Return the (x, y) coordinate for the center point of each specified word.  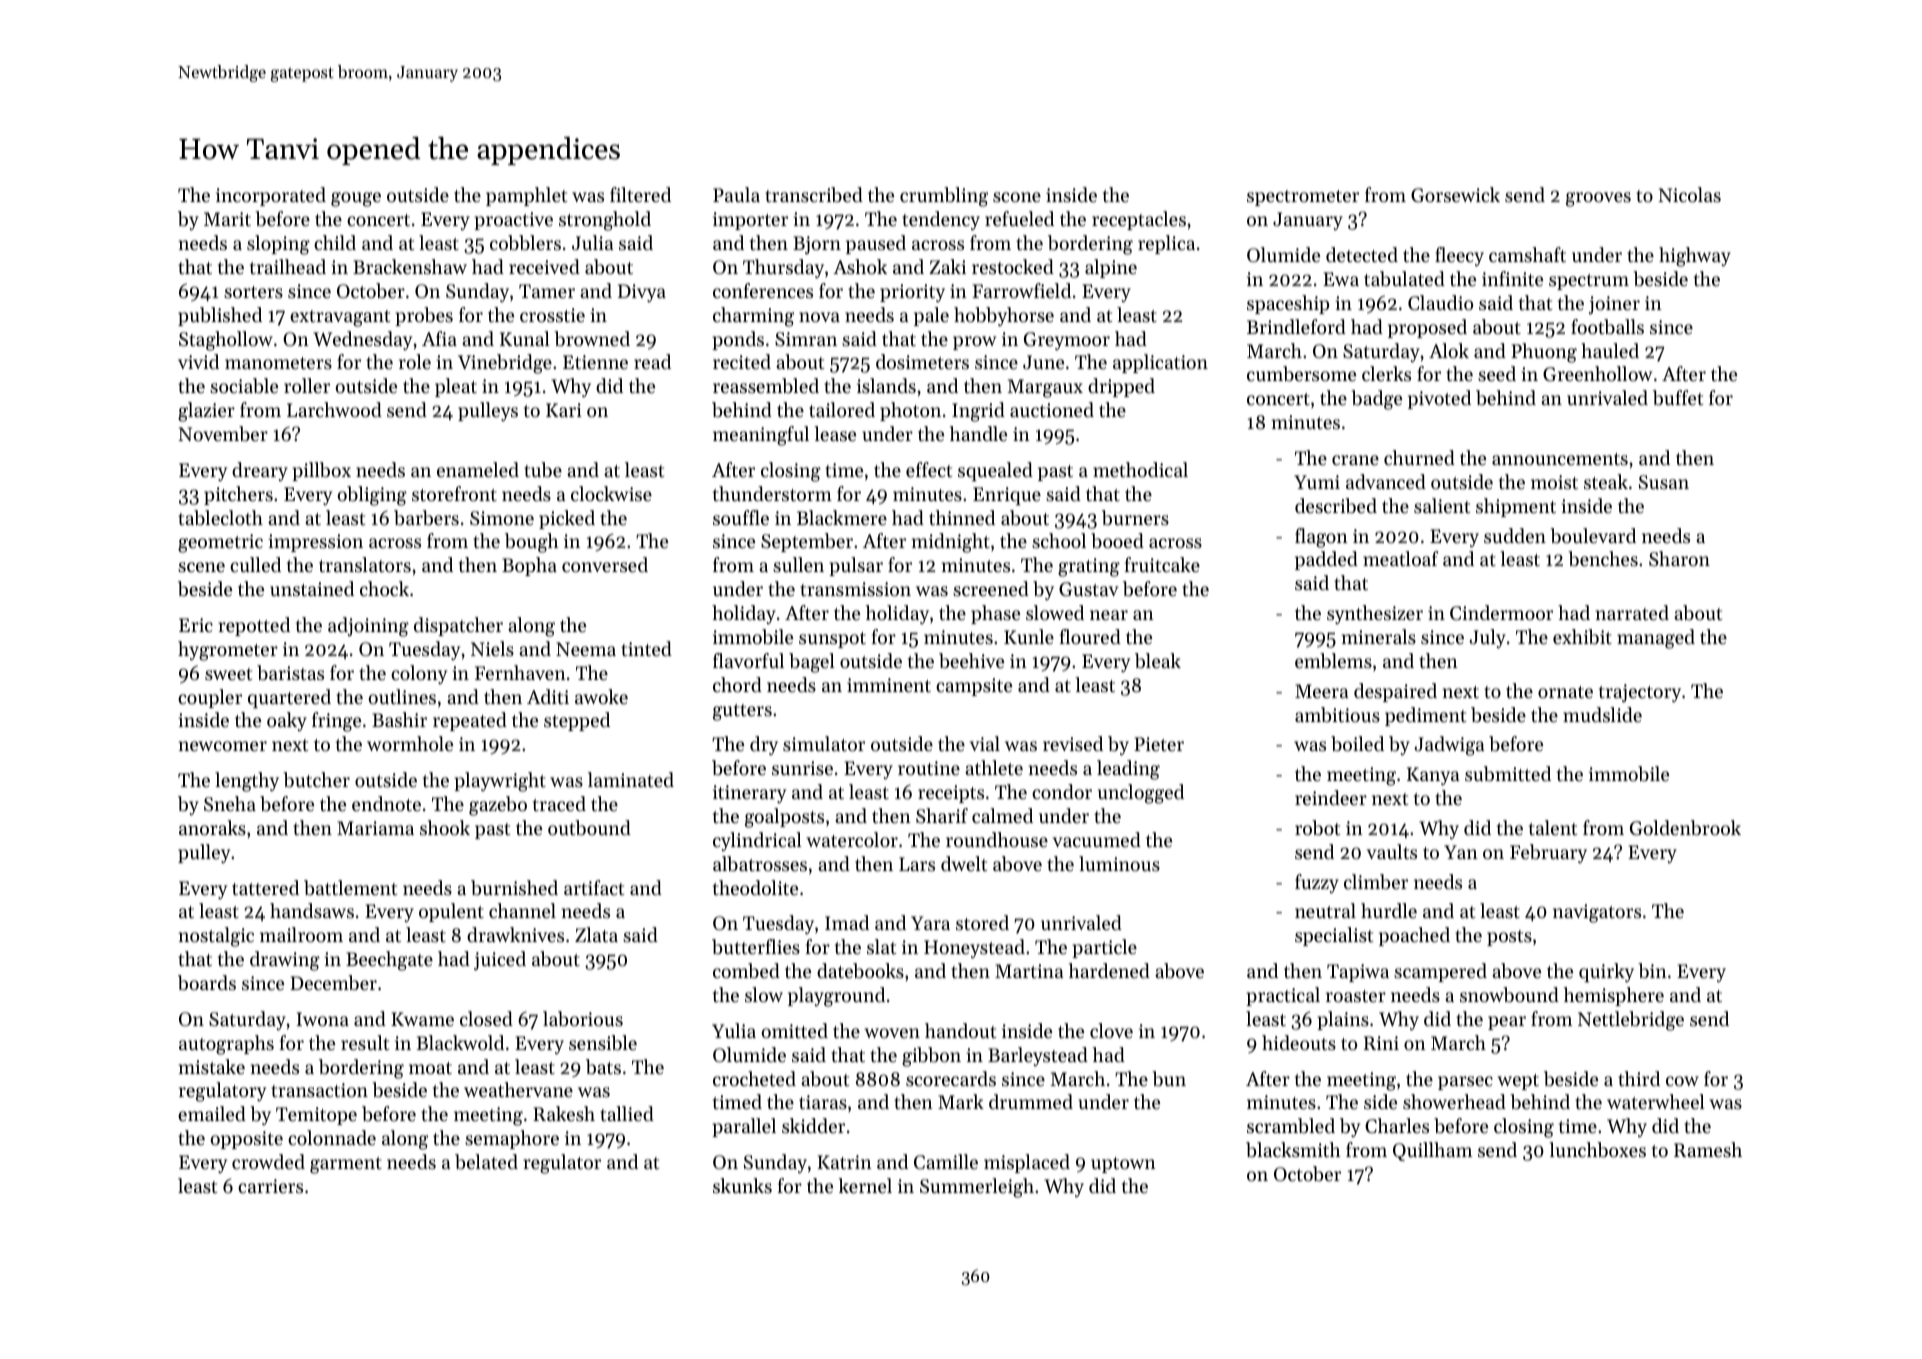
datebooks (860, 970)
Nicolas (1689, 194)
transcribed (814, 194)
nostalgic (216, 937)
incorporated (271, 196)
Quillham (1432, 1151)
